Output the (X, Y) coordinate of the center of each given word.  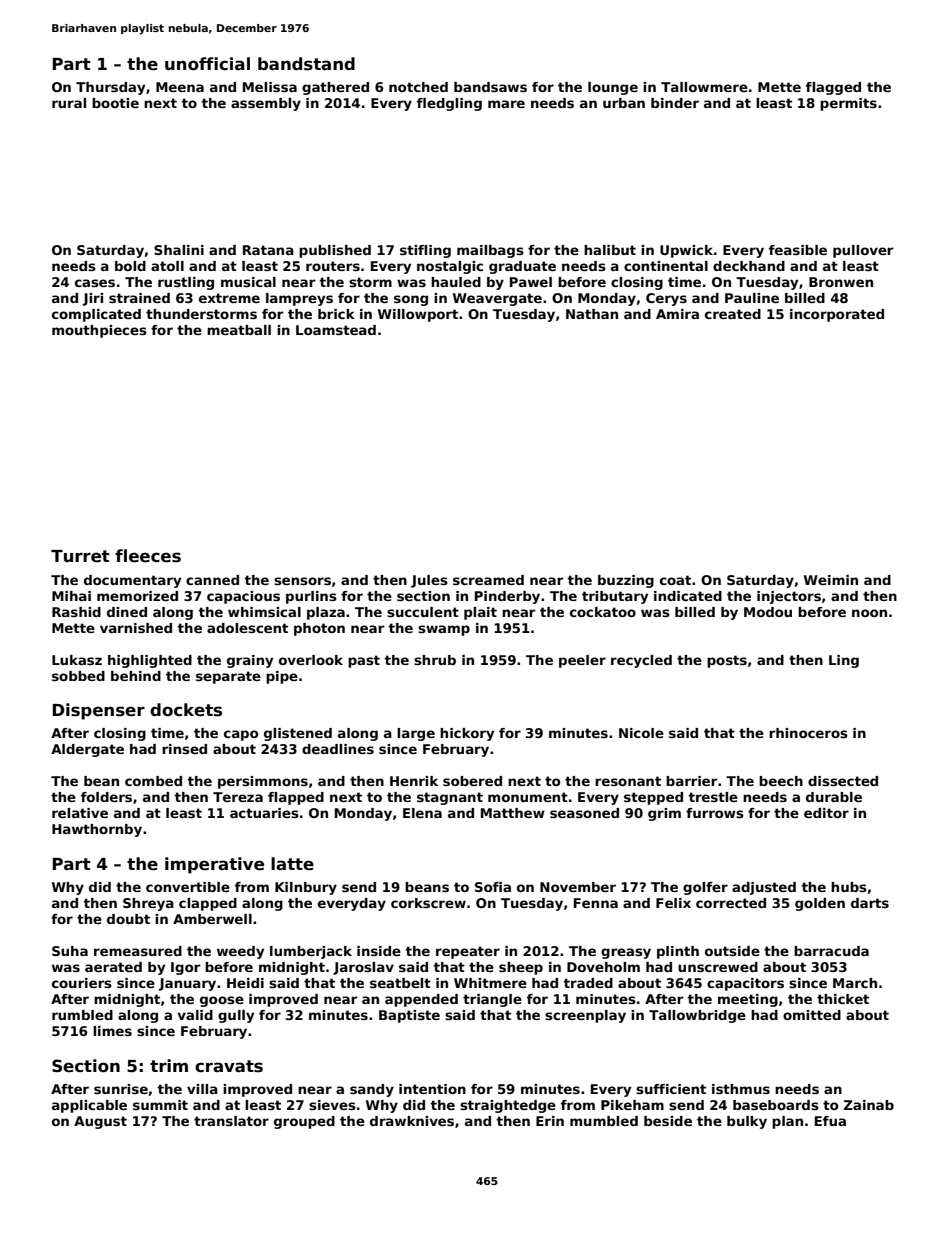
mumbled (604, 1121)
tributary (615, 597)
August (100, 1122)
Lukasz (77, 660)
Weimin (831, 580)
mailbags (490, 251)
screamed (488, 580)
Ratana (268, 250)
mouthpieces (99, 331)
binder (675, 103)
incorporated (837, 315)
